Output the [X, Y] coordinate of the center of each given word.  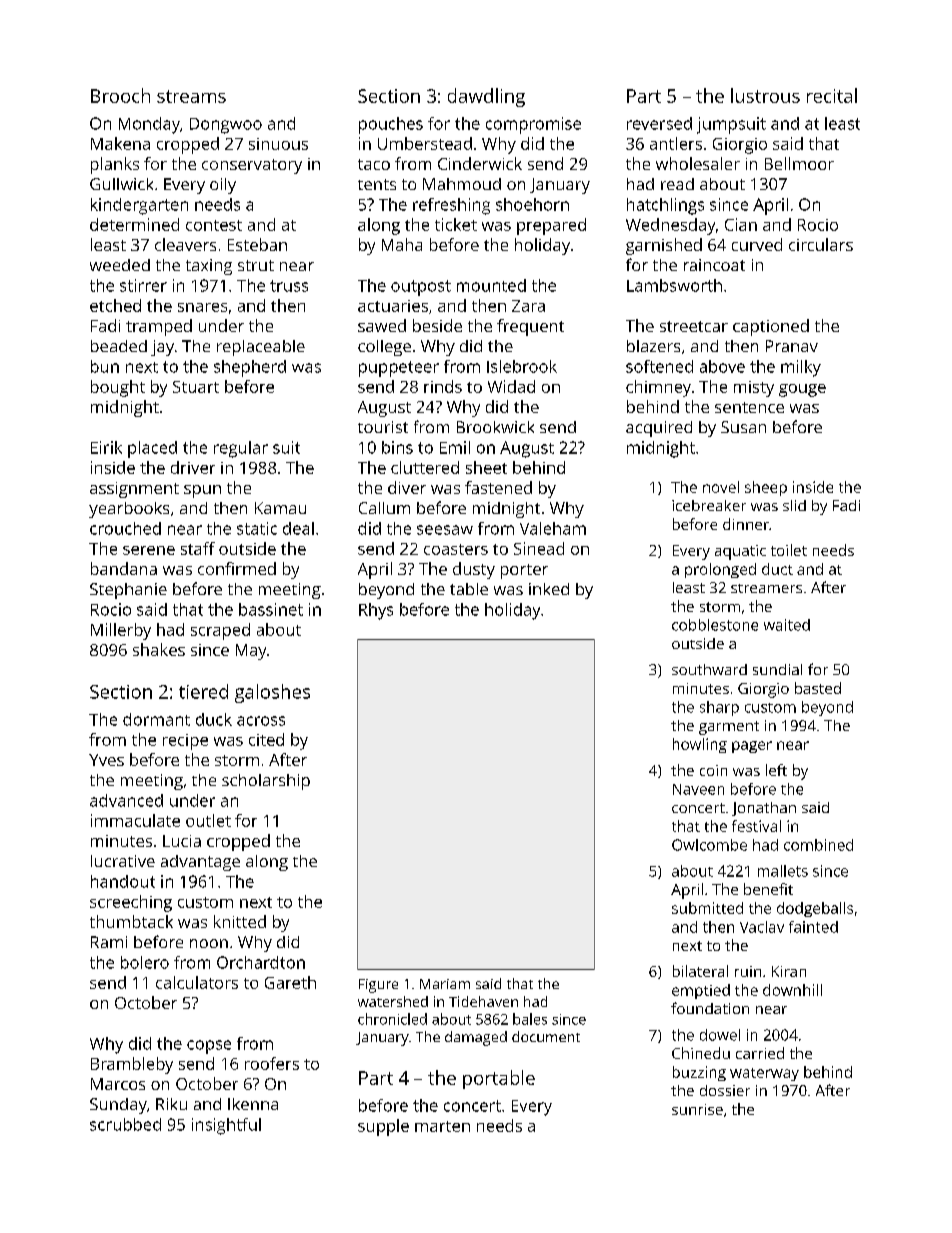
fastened [498, 487]
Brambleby [132, 1065]
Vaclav [762, 927]
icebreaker [709, 505]
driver [193, 467]
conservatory [252, 166]
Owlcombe [709, 845]
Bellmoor [799, 163]
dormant [156, 719]
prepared [551, 226]
